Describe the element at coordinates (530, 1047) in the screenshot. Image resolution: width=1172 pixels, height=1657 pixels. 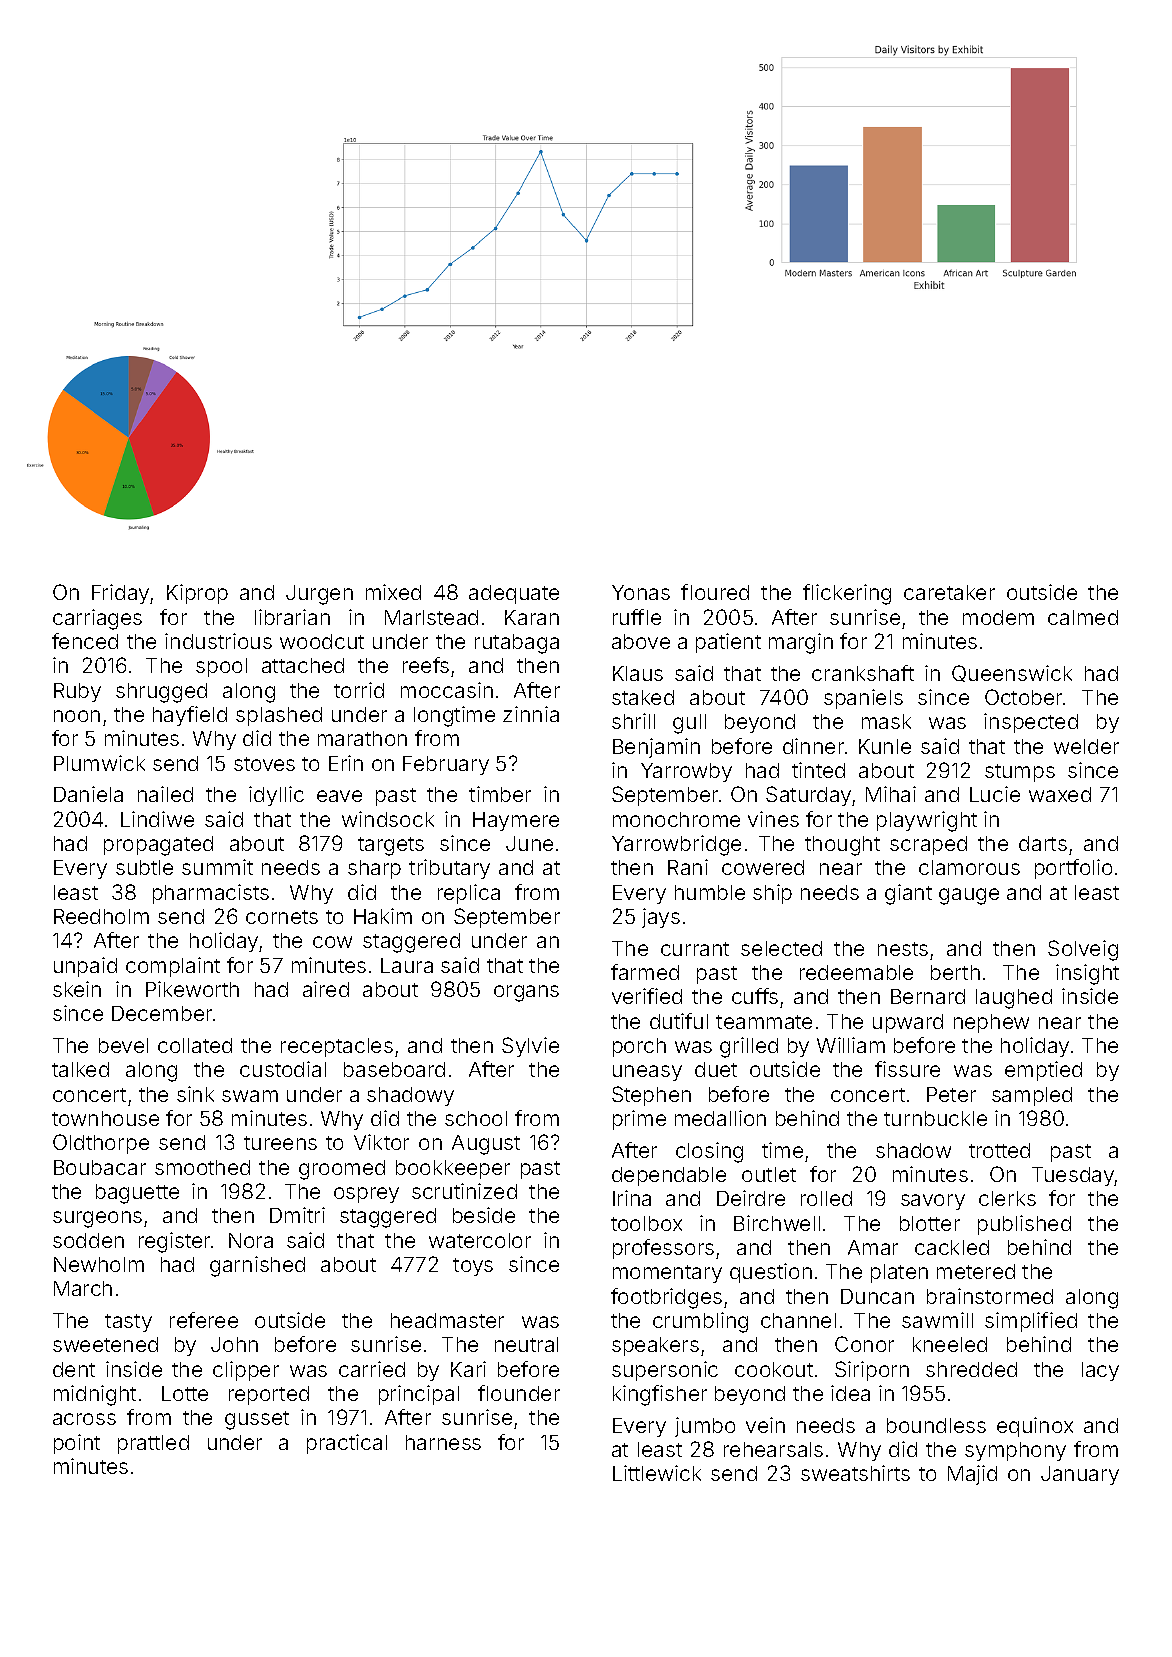
I see `Sylvie` at that location.
